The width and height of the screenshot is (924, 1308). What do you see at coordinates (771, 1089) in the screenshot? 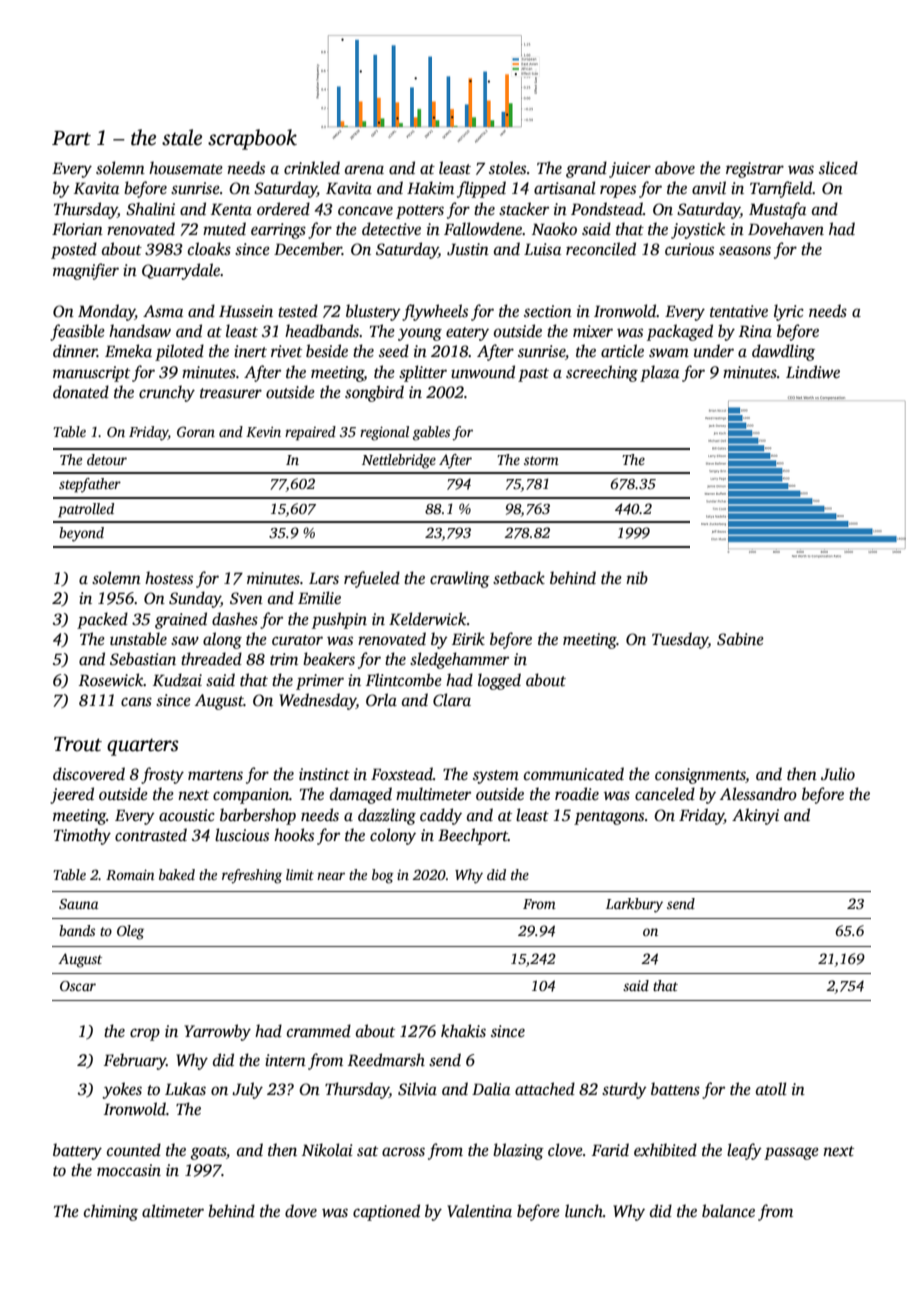
I see `atoll` at bounding box center [771, 1089].
